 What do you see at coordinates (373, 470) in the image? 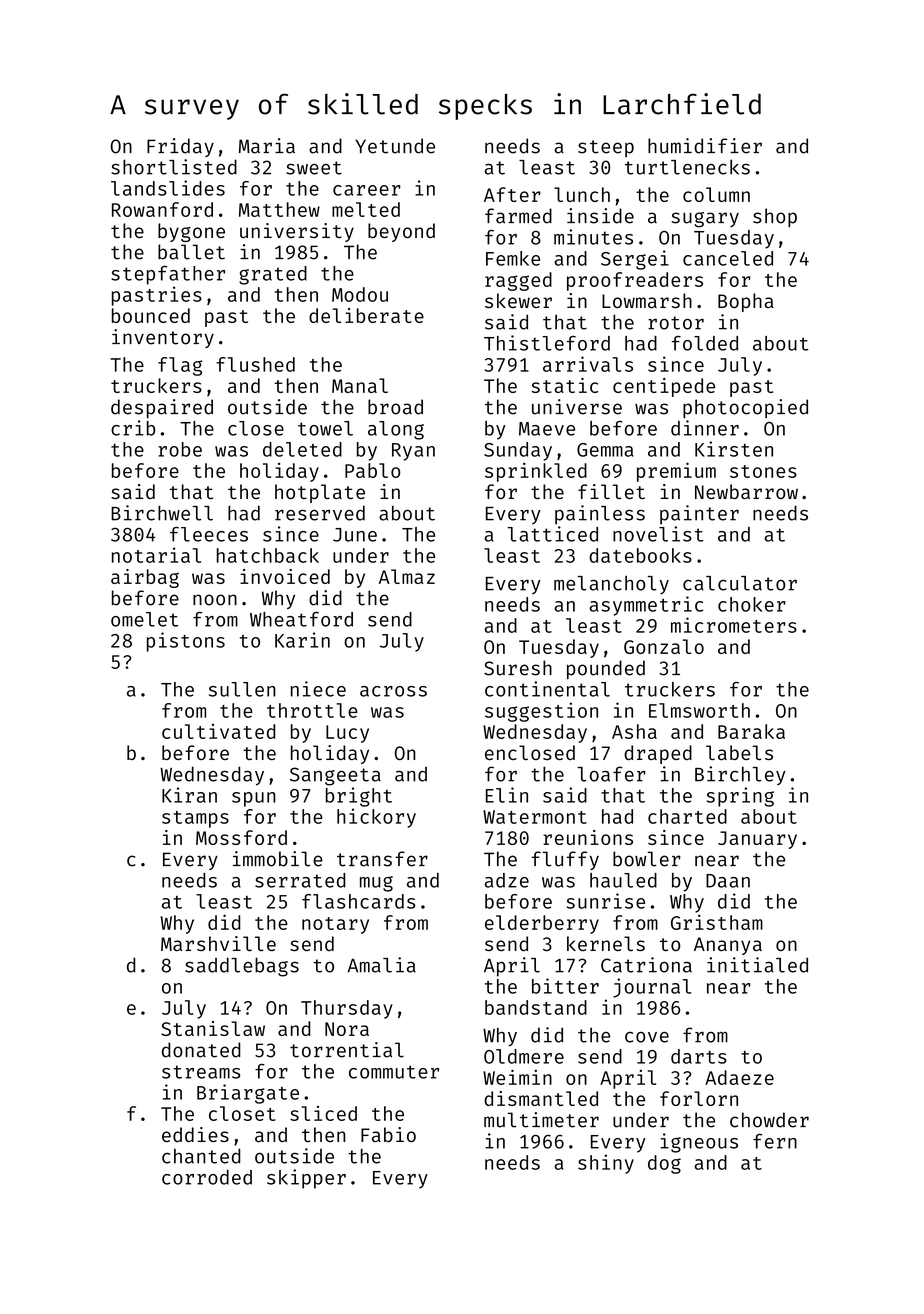
I see `Pablo` at bounding box center [373, 470].
